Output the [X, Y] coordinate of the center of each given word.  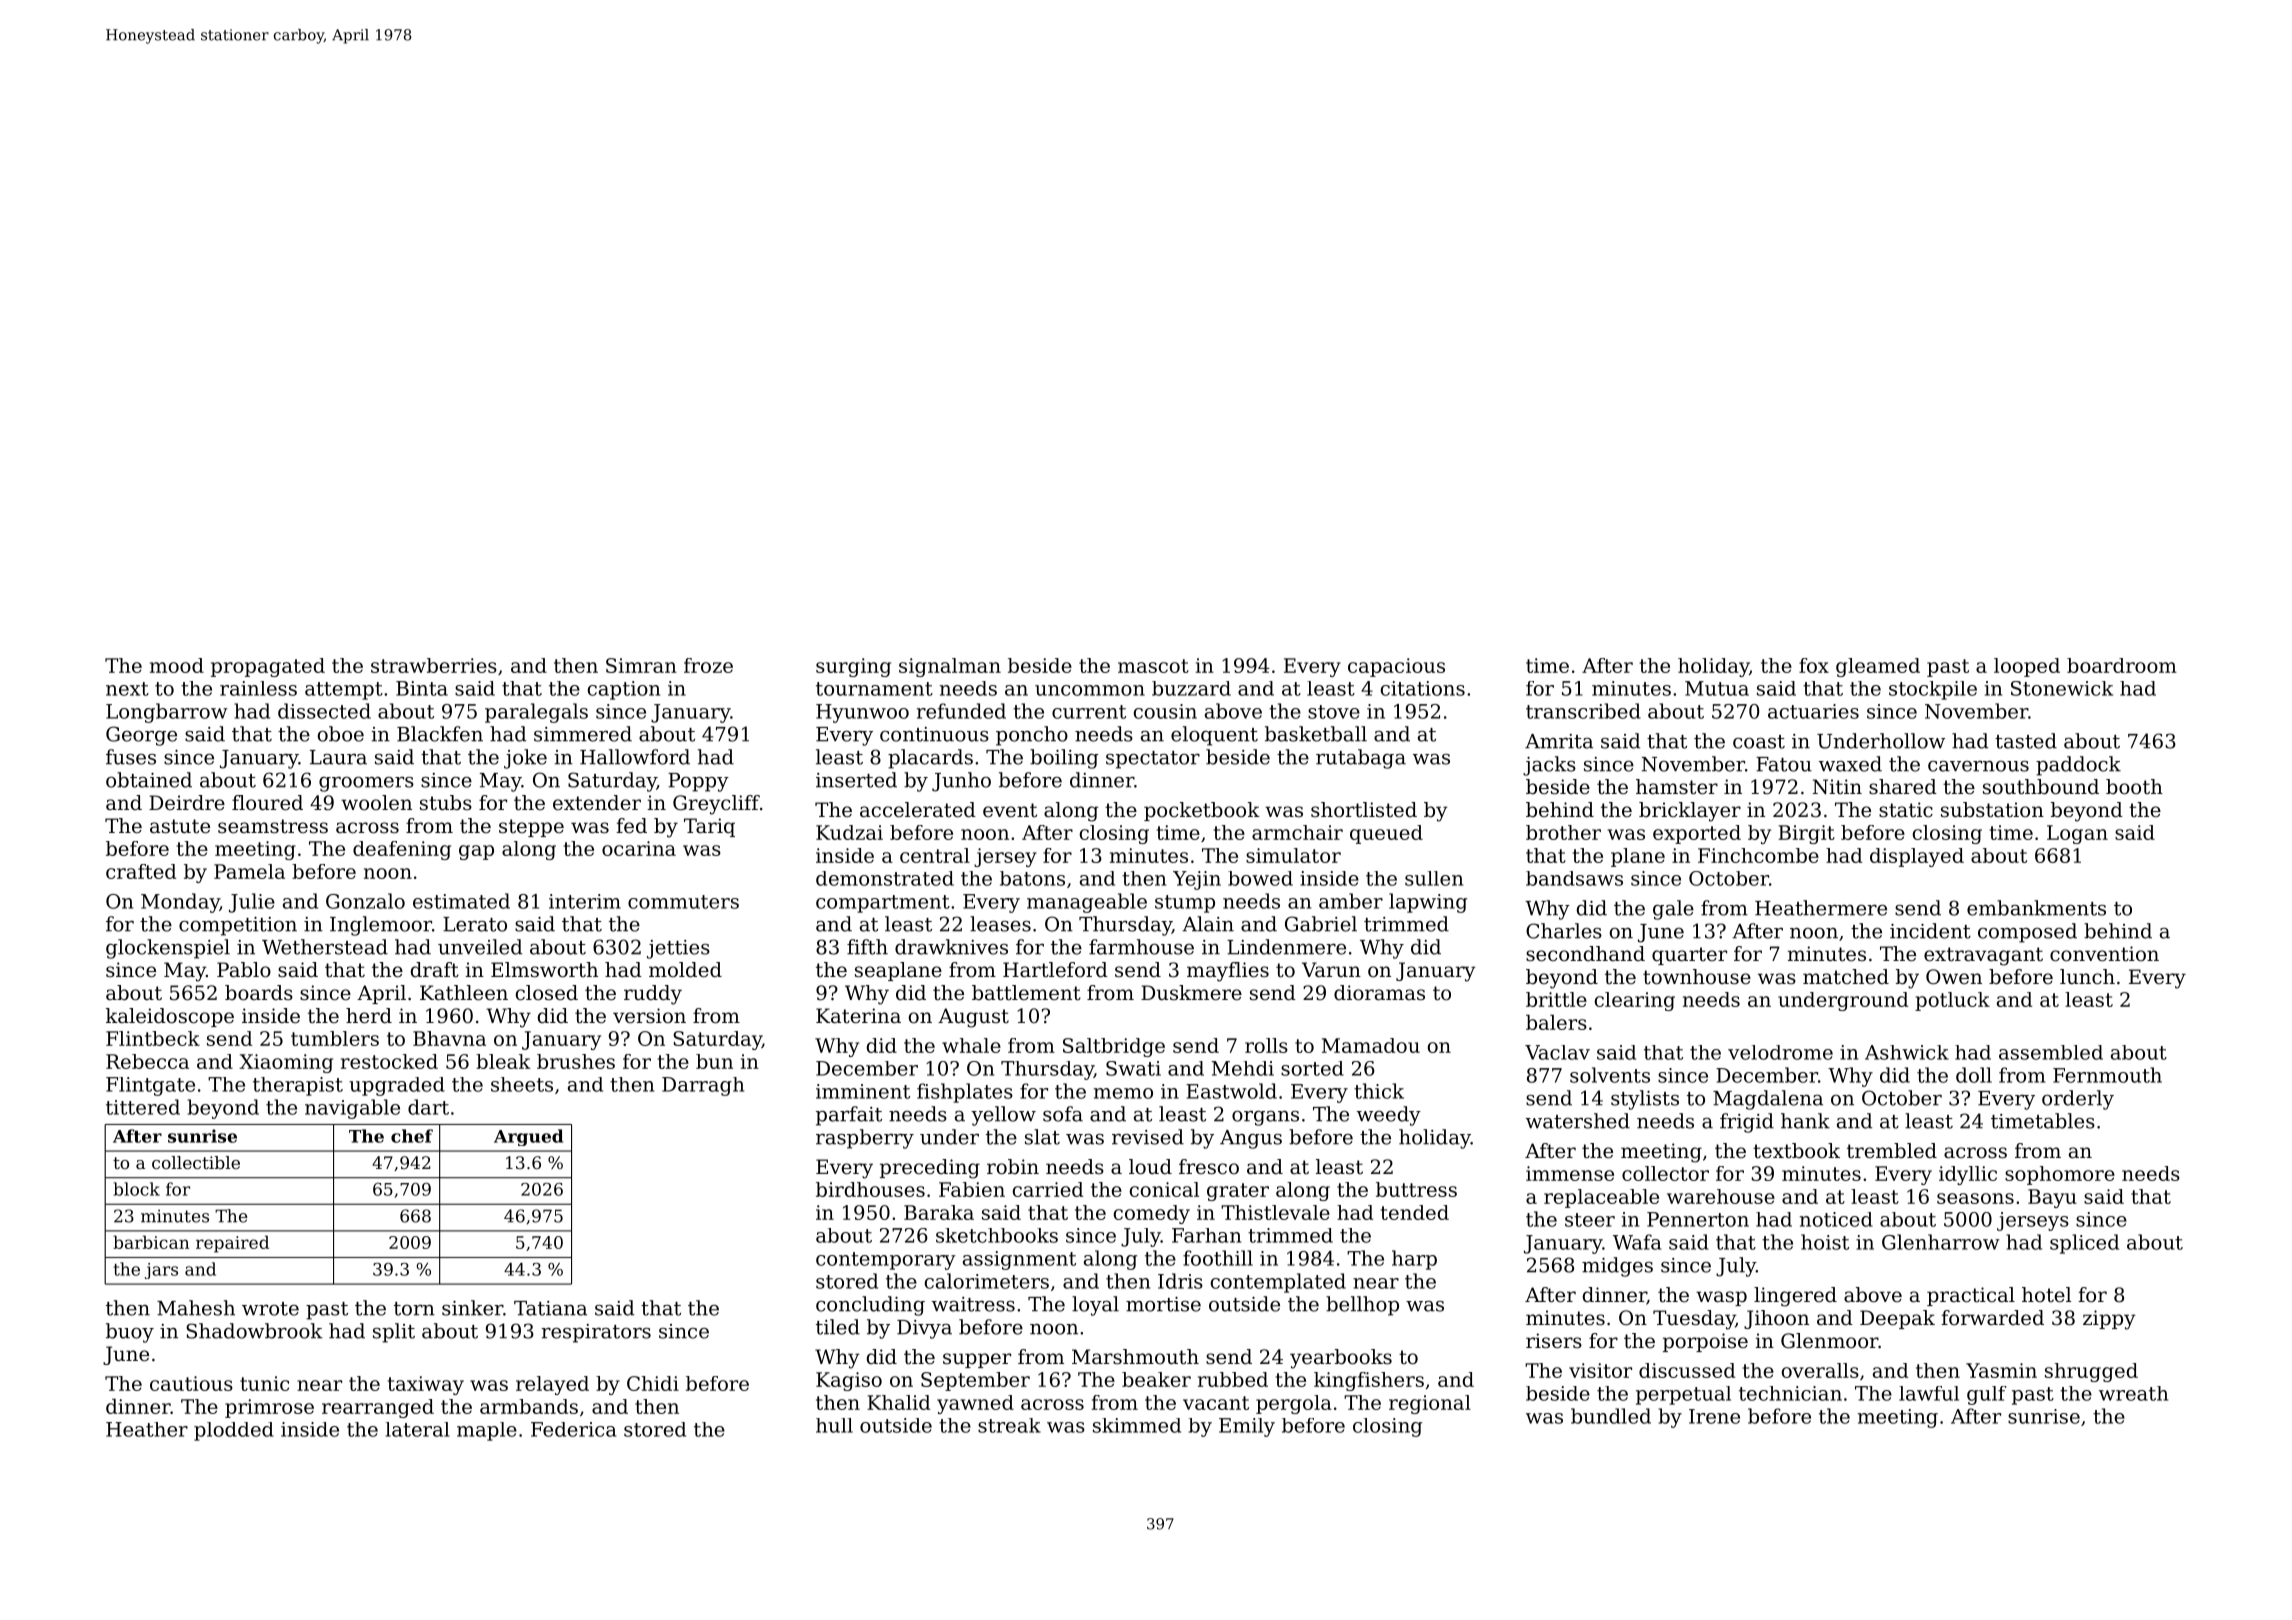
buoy [130, 1333]
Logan [2077, 834]
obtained [149, 780]
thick [1379, 1091]
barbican [151, 1242]
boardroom [2122, 665]
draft [435, 970]
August [973, 1018]
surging [853, 667]
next [127, 689]
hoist [1825, 1242]
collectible [196, 1162]
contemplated [1278, 1283]
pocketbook [1202, 811]
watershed [1578, 1121]
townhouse [1697, 977]
